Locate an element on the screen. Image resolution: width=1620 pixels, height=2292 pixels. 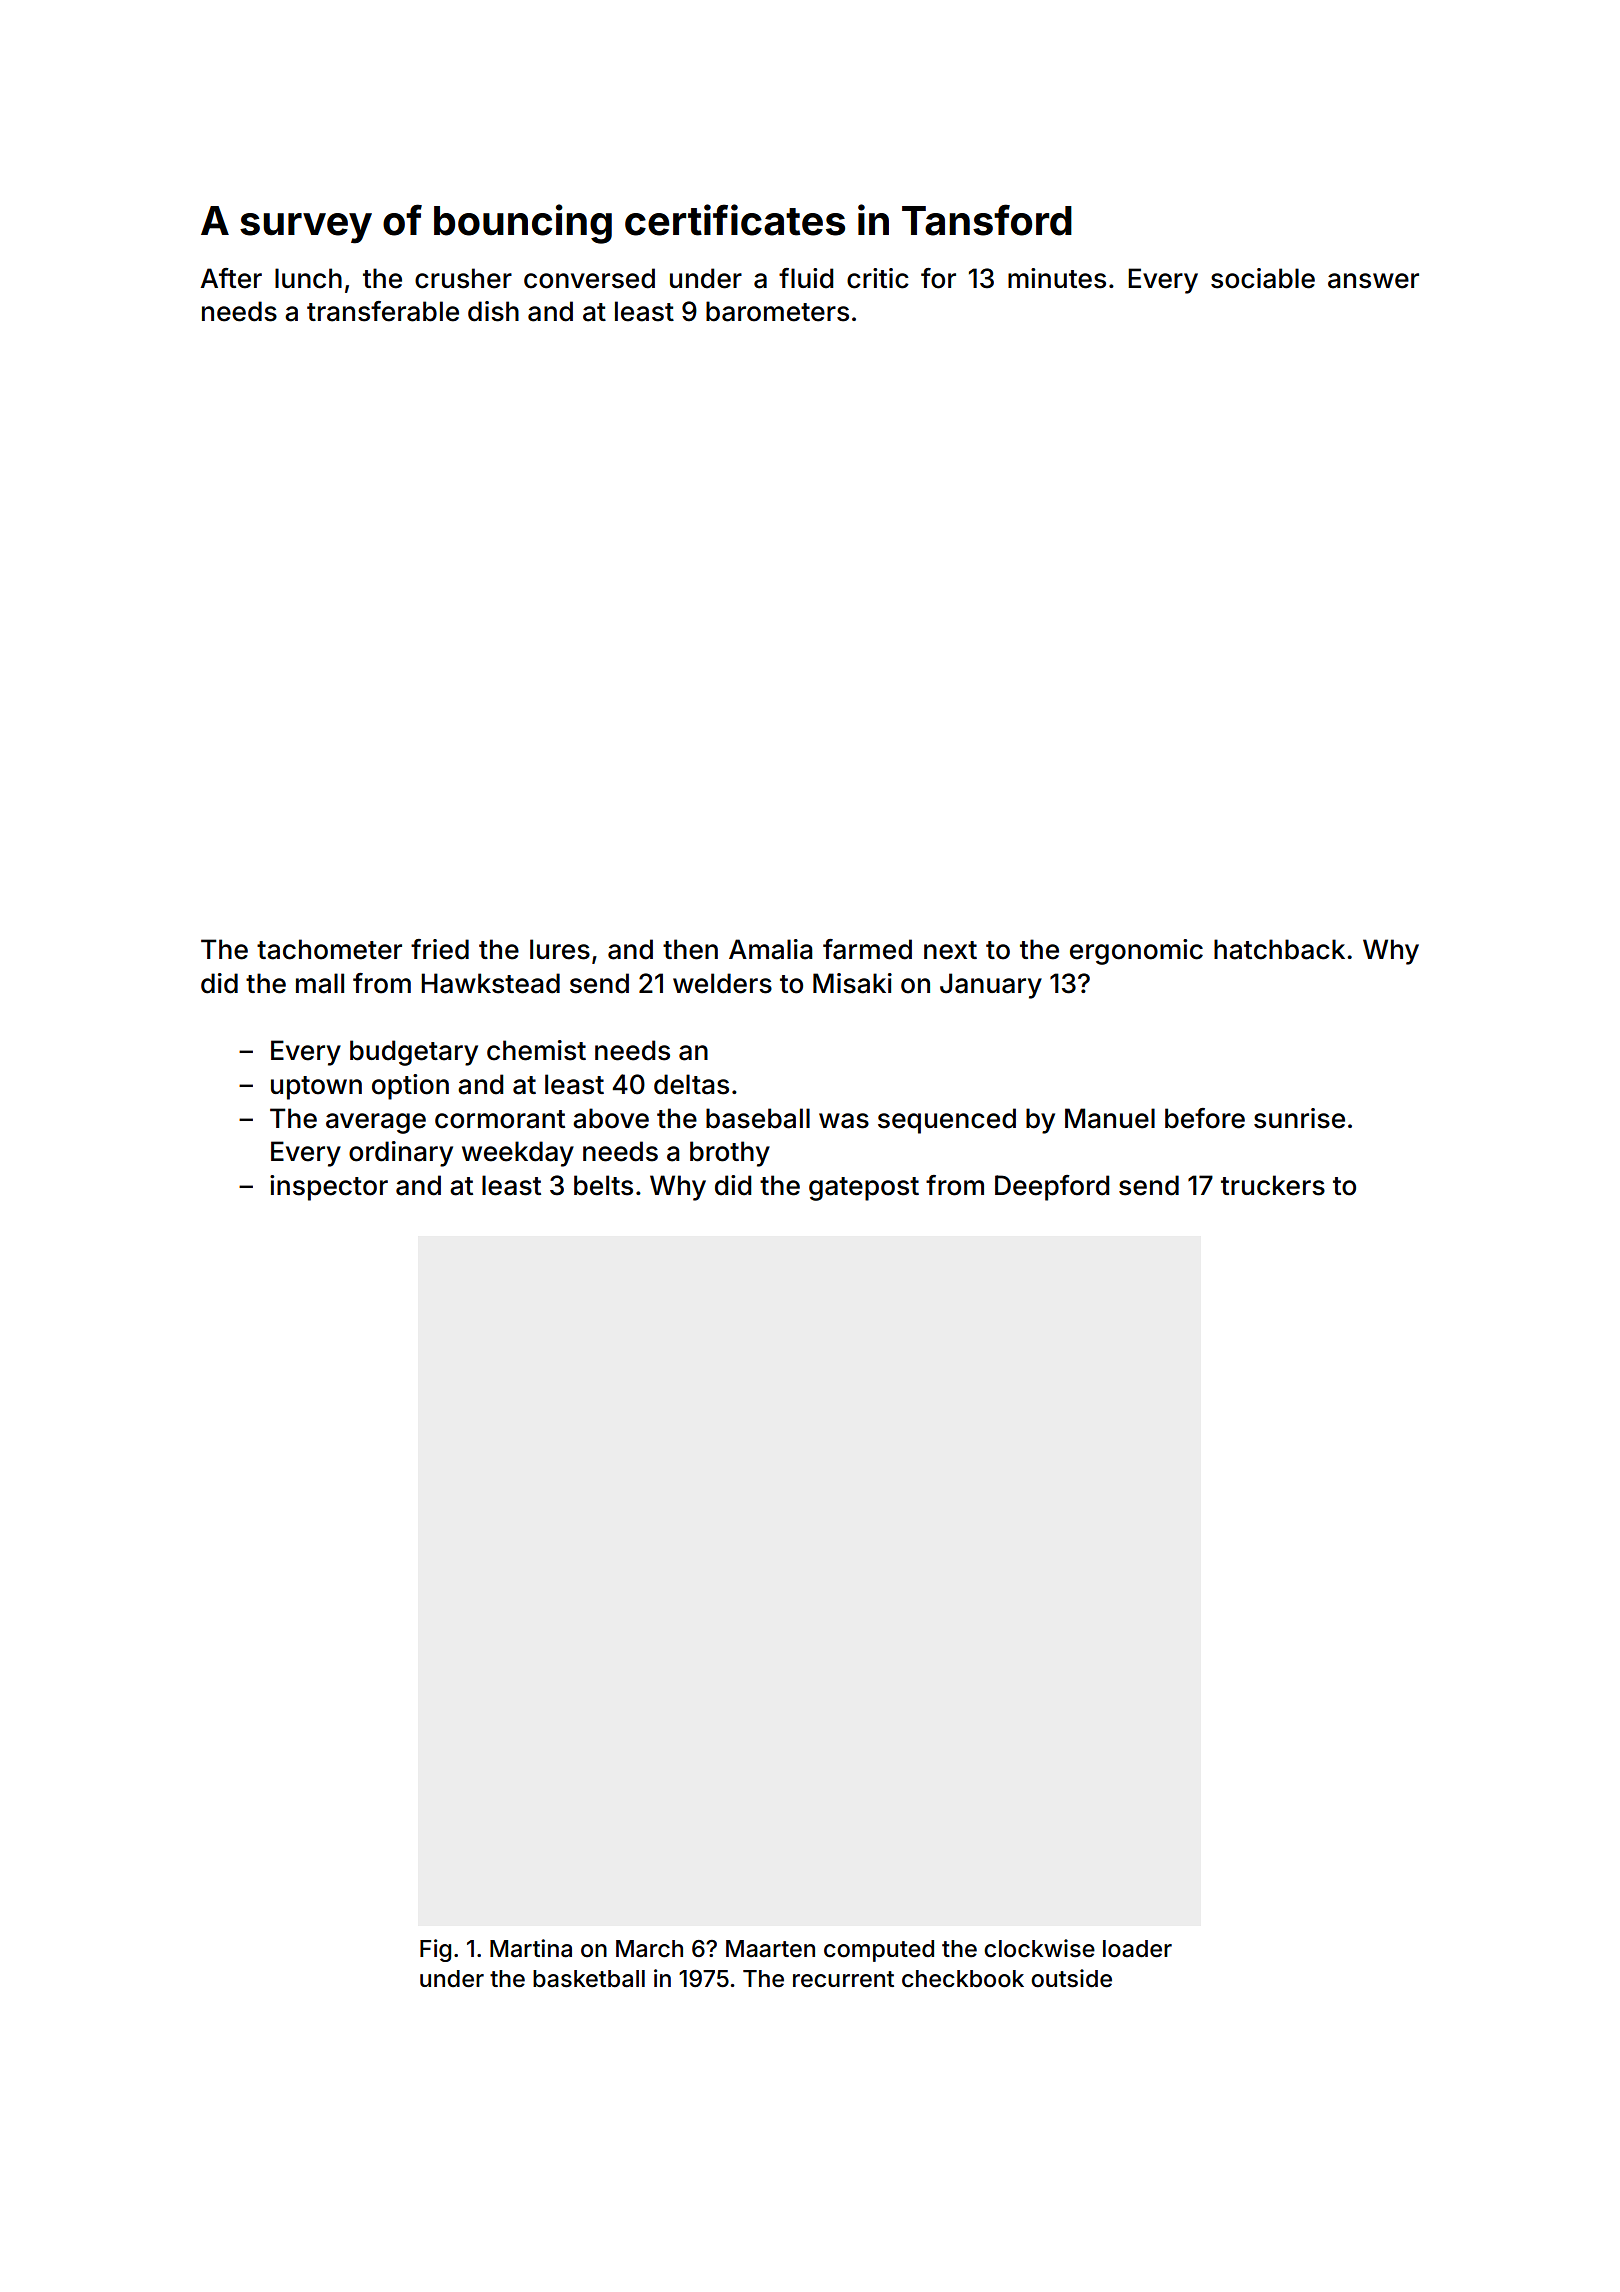
computed is located at coordinates (879, 1951).
